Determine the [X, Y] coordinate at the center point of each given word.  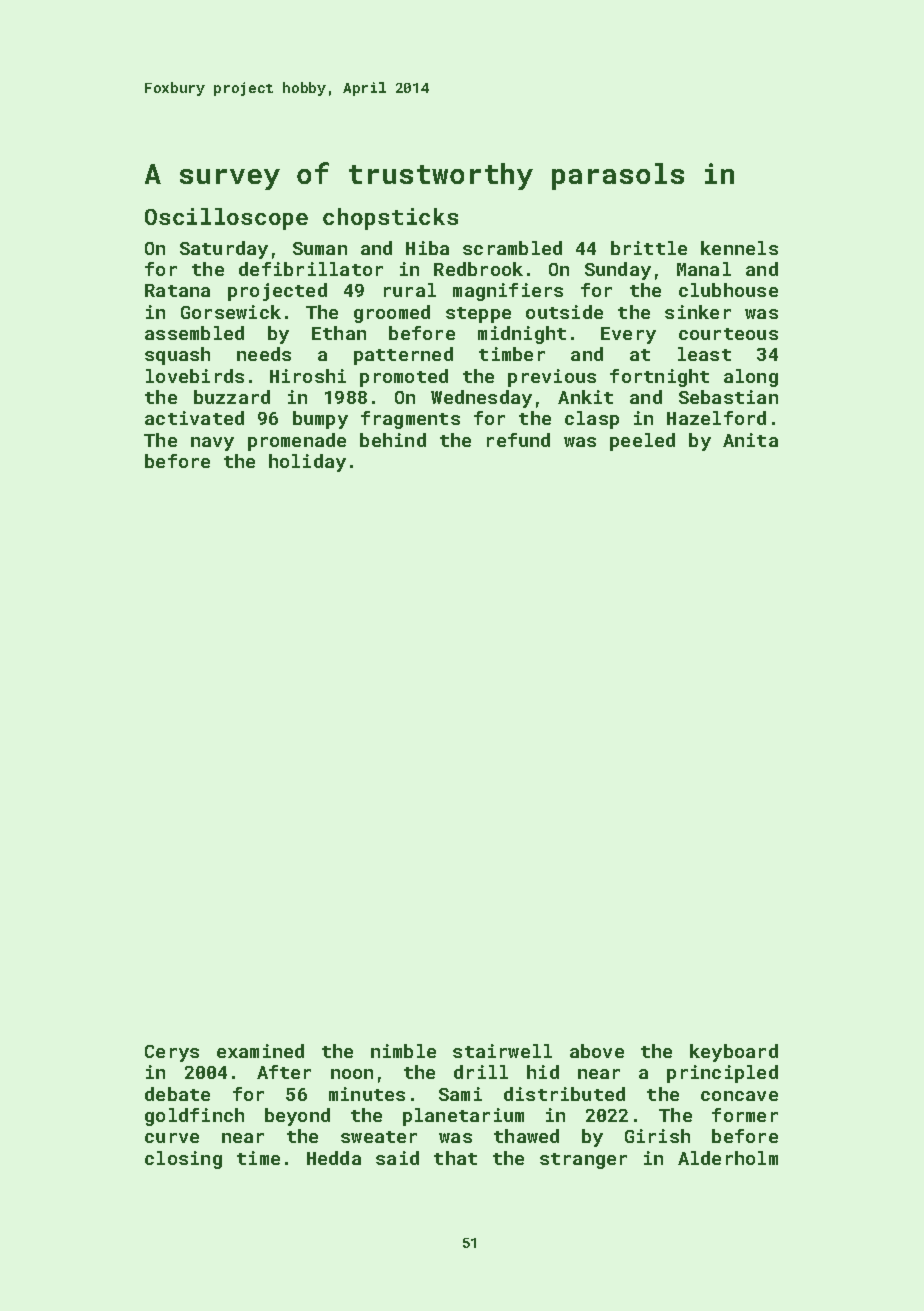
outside [564, 312]
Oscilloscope [226, 219]
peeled [642, 442]
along [751, 378]
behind [393, 440]
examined [260, 1051]
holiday [307, 463]
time [258, 1158]
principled [722, 1074]
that [455, 1158]
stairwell [502, 1051]
